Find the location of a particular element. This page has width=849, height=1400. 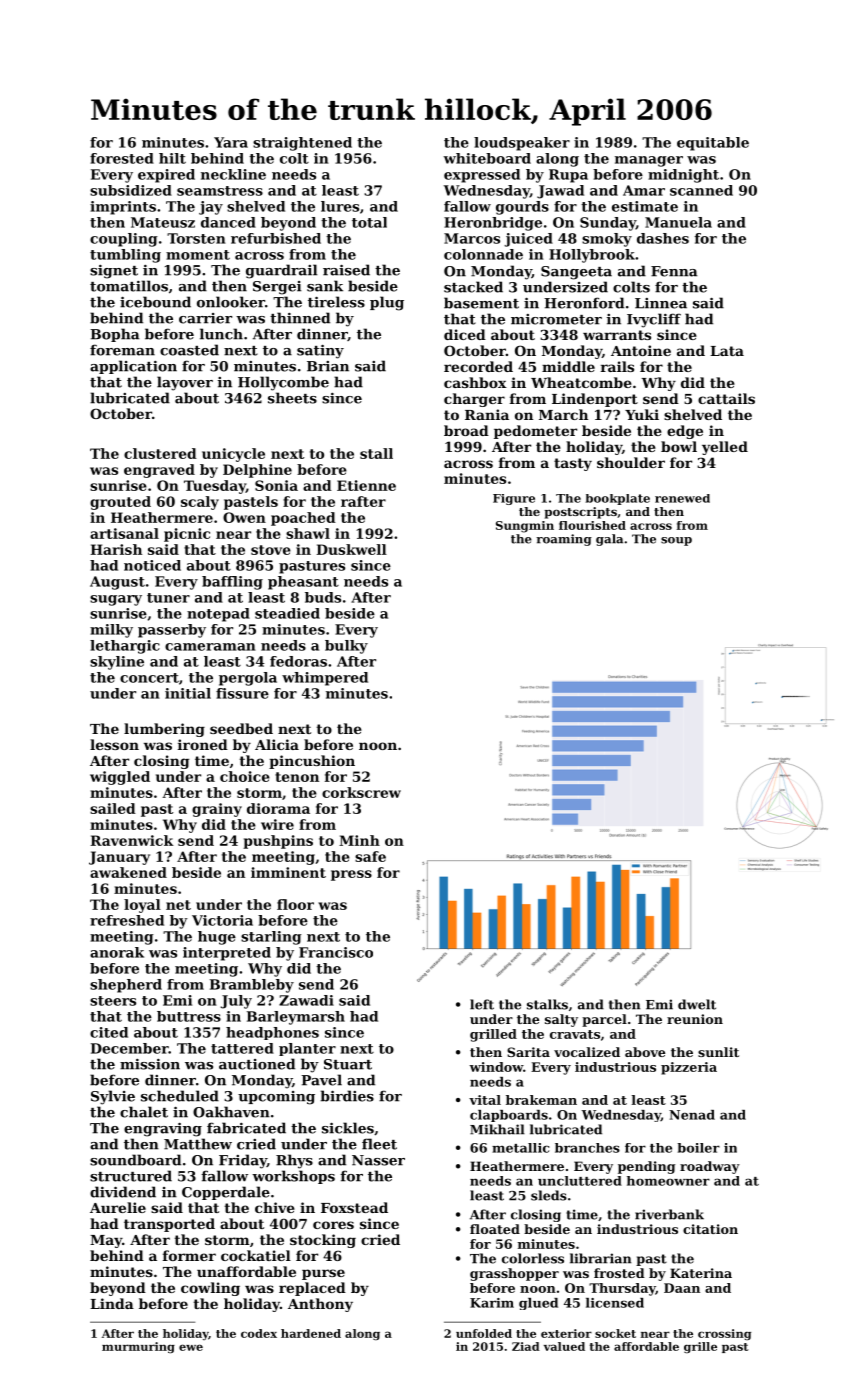

socket is located at coordinates (615, 1333).
